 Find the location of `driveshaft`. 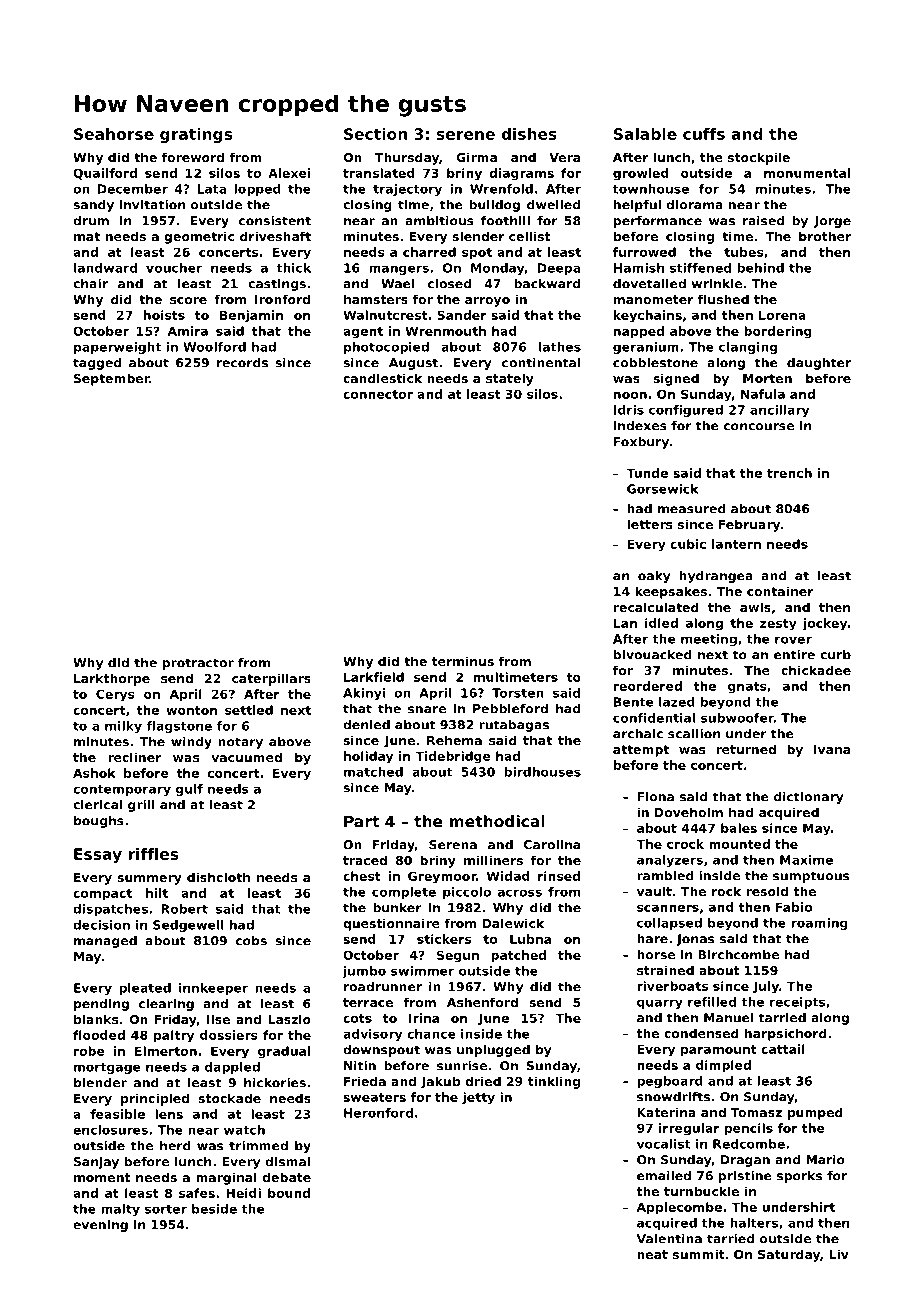

driveshaft is located at coordinates (275, 236).
